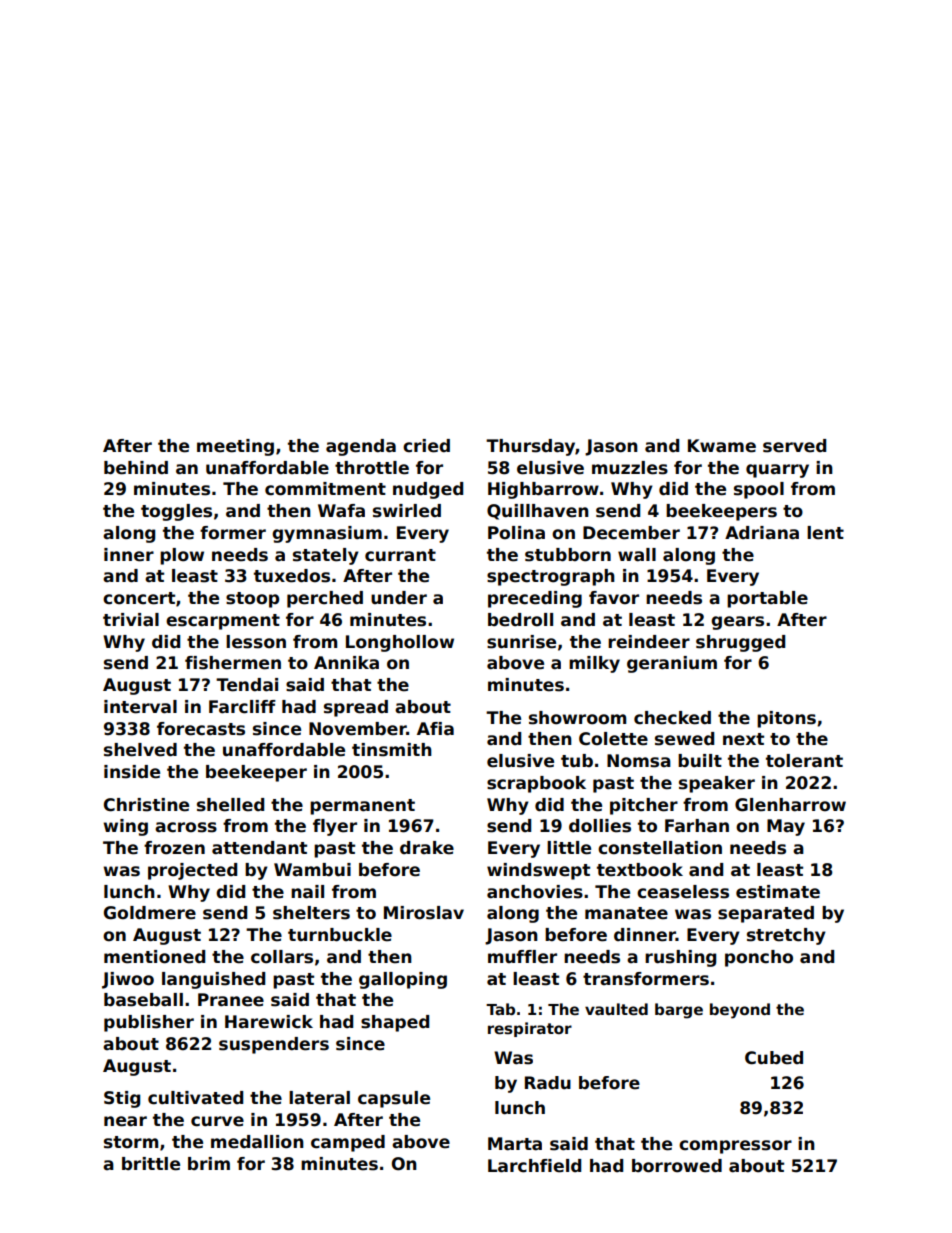 The image size is (952, 1233). Describe the element at coordinates (195, 1098) in the document. I see `cultivated` at that location.
